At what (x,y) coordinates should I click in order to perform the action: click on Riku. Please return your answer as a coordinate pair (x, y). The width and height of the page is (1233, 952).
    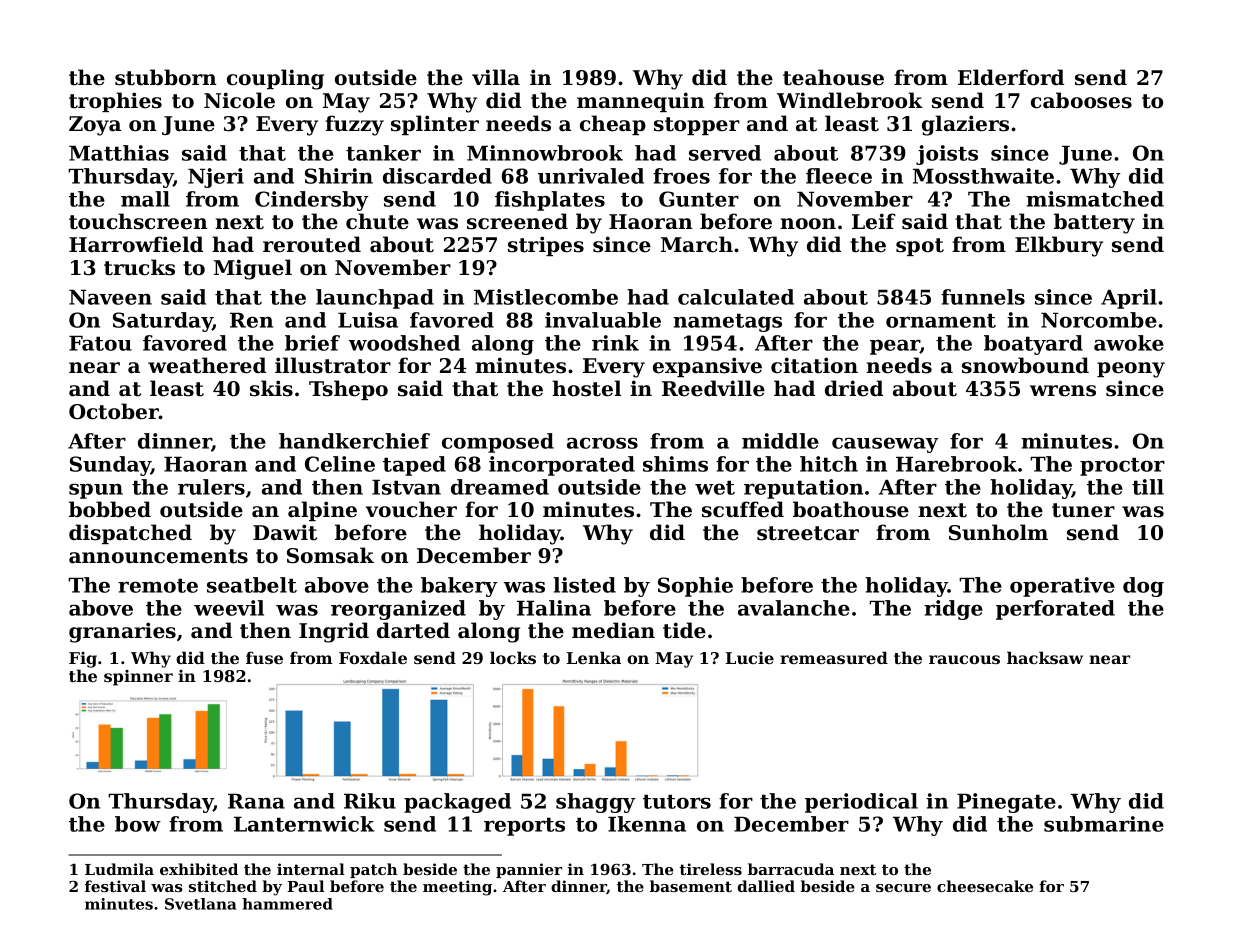
    Looking at the image, I should click on (370, 801).
